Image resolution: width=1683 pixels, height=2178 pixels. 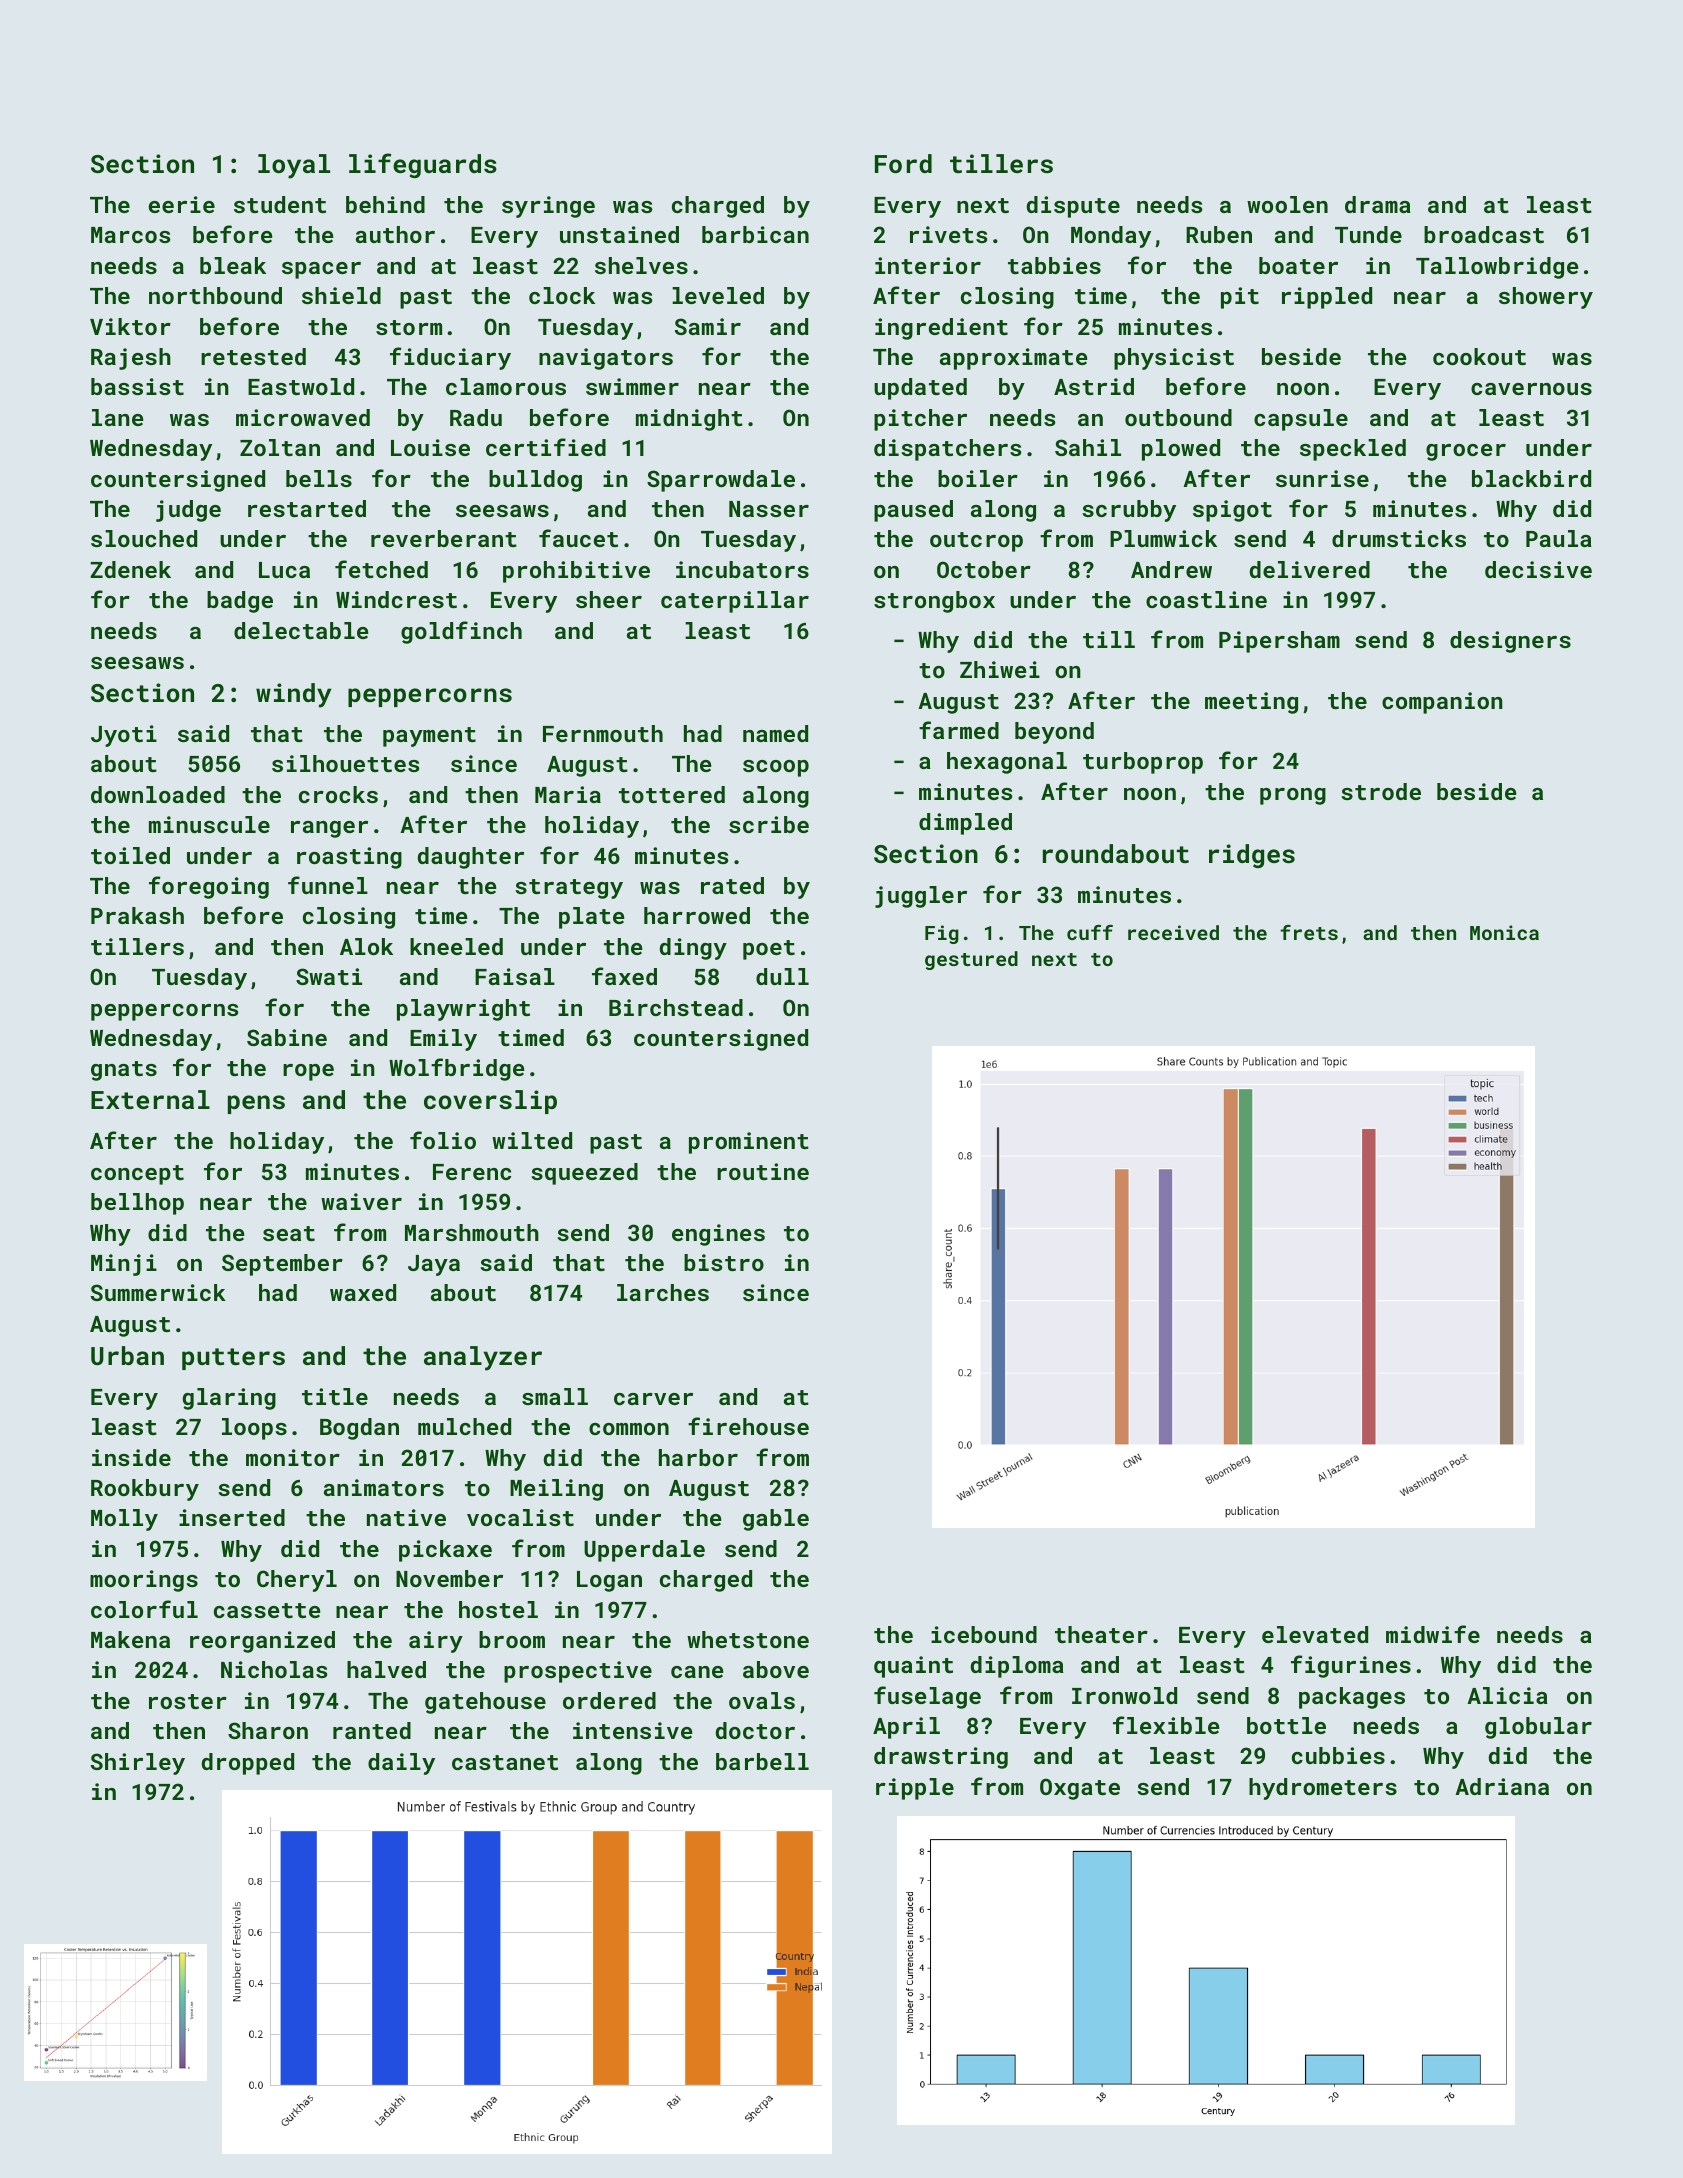 I want to click on routine, so click(x=763, y=1171).
